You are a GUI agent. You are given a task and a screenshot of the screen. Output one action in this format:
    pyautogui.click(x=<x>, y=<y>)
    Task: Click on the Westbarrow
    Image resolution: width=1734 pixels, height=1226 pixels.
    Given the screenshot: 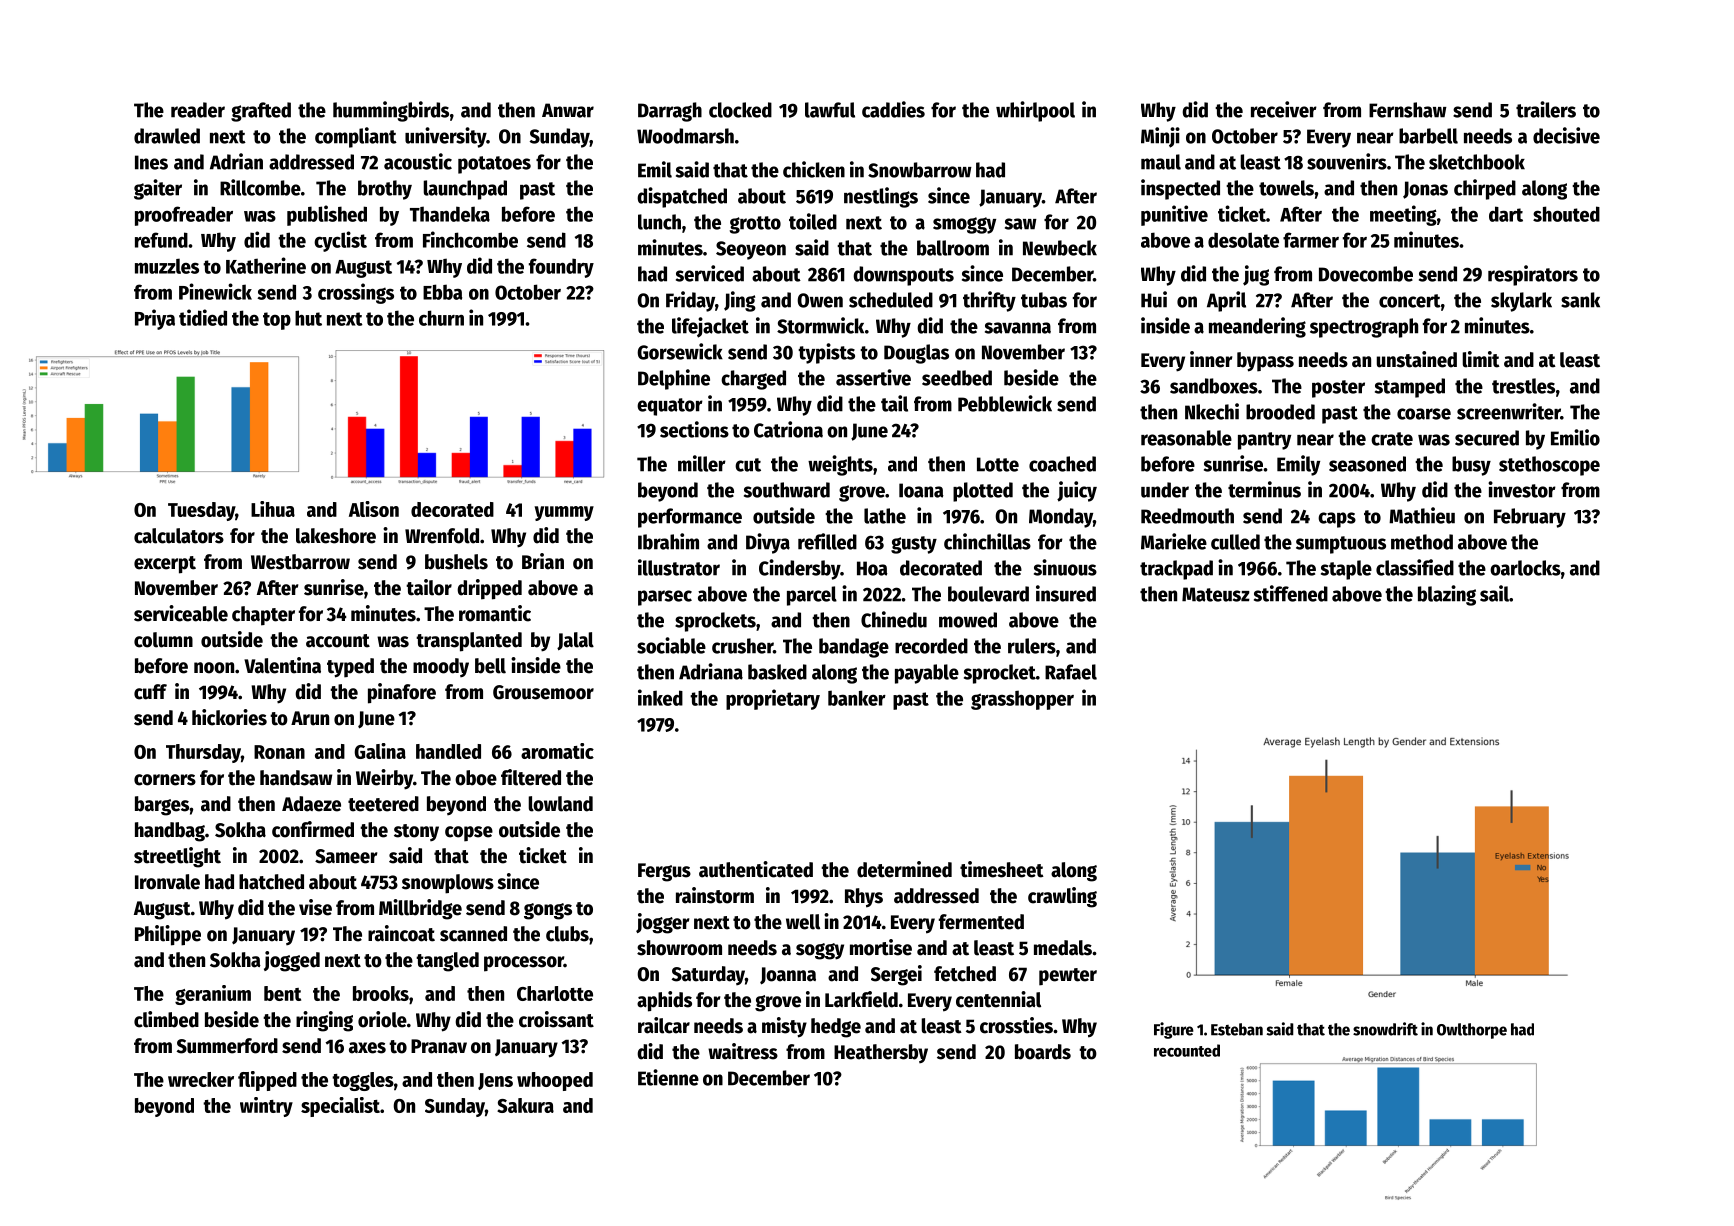 What is the action you would take?
    pyautogui.click(x=300, y=562)
